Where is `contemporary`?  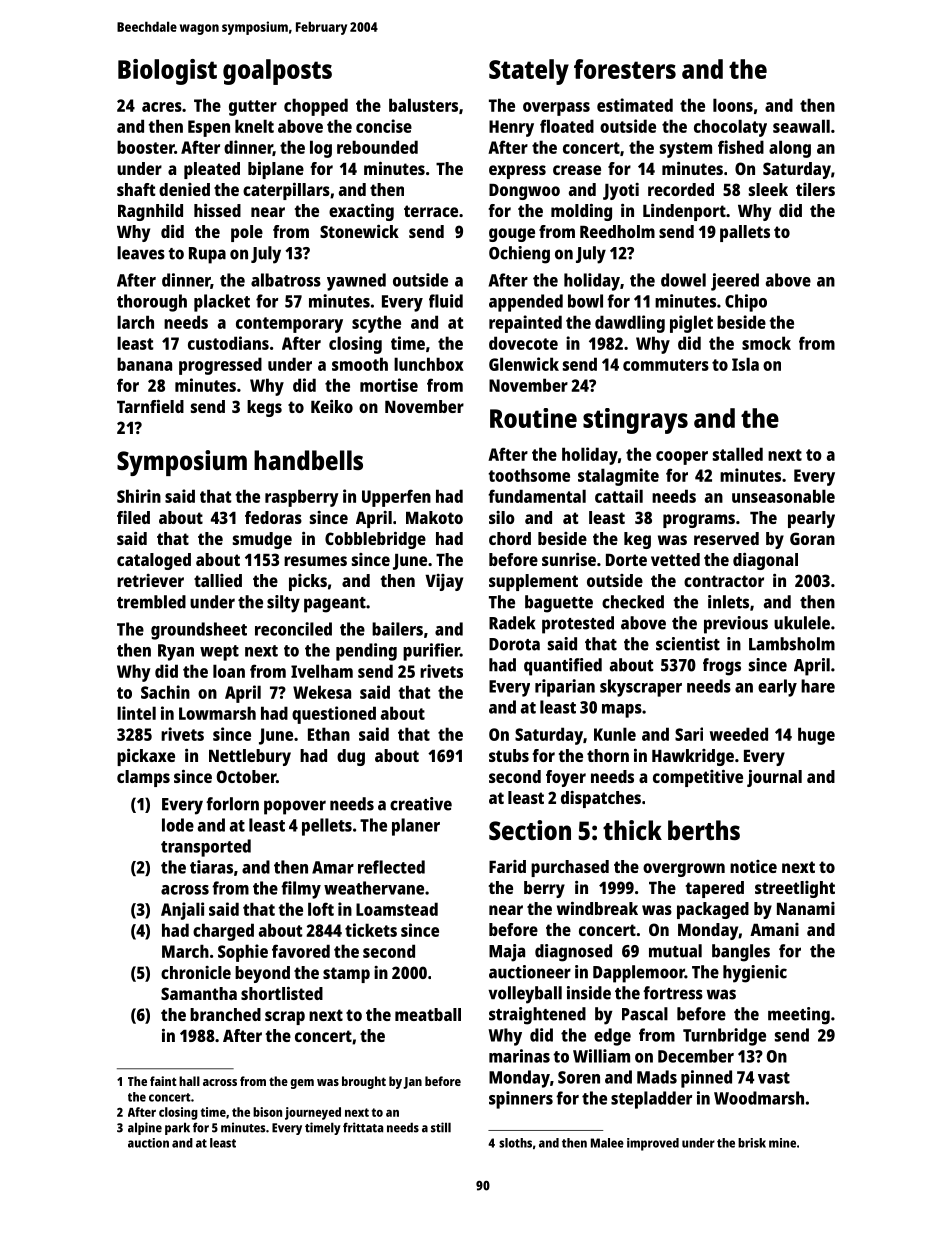 contemporary is located at coordinates (289, 325).
